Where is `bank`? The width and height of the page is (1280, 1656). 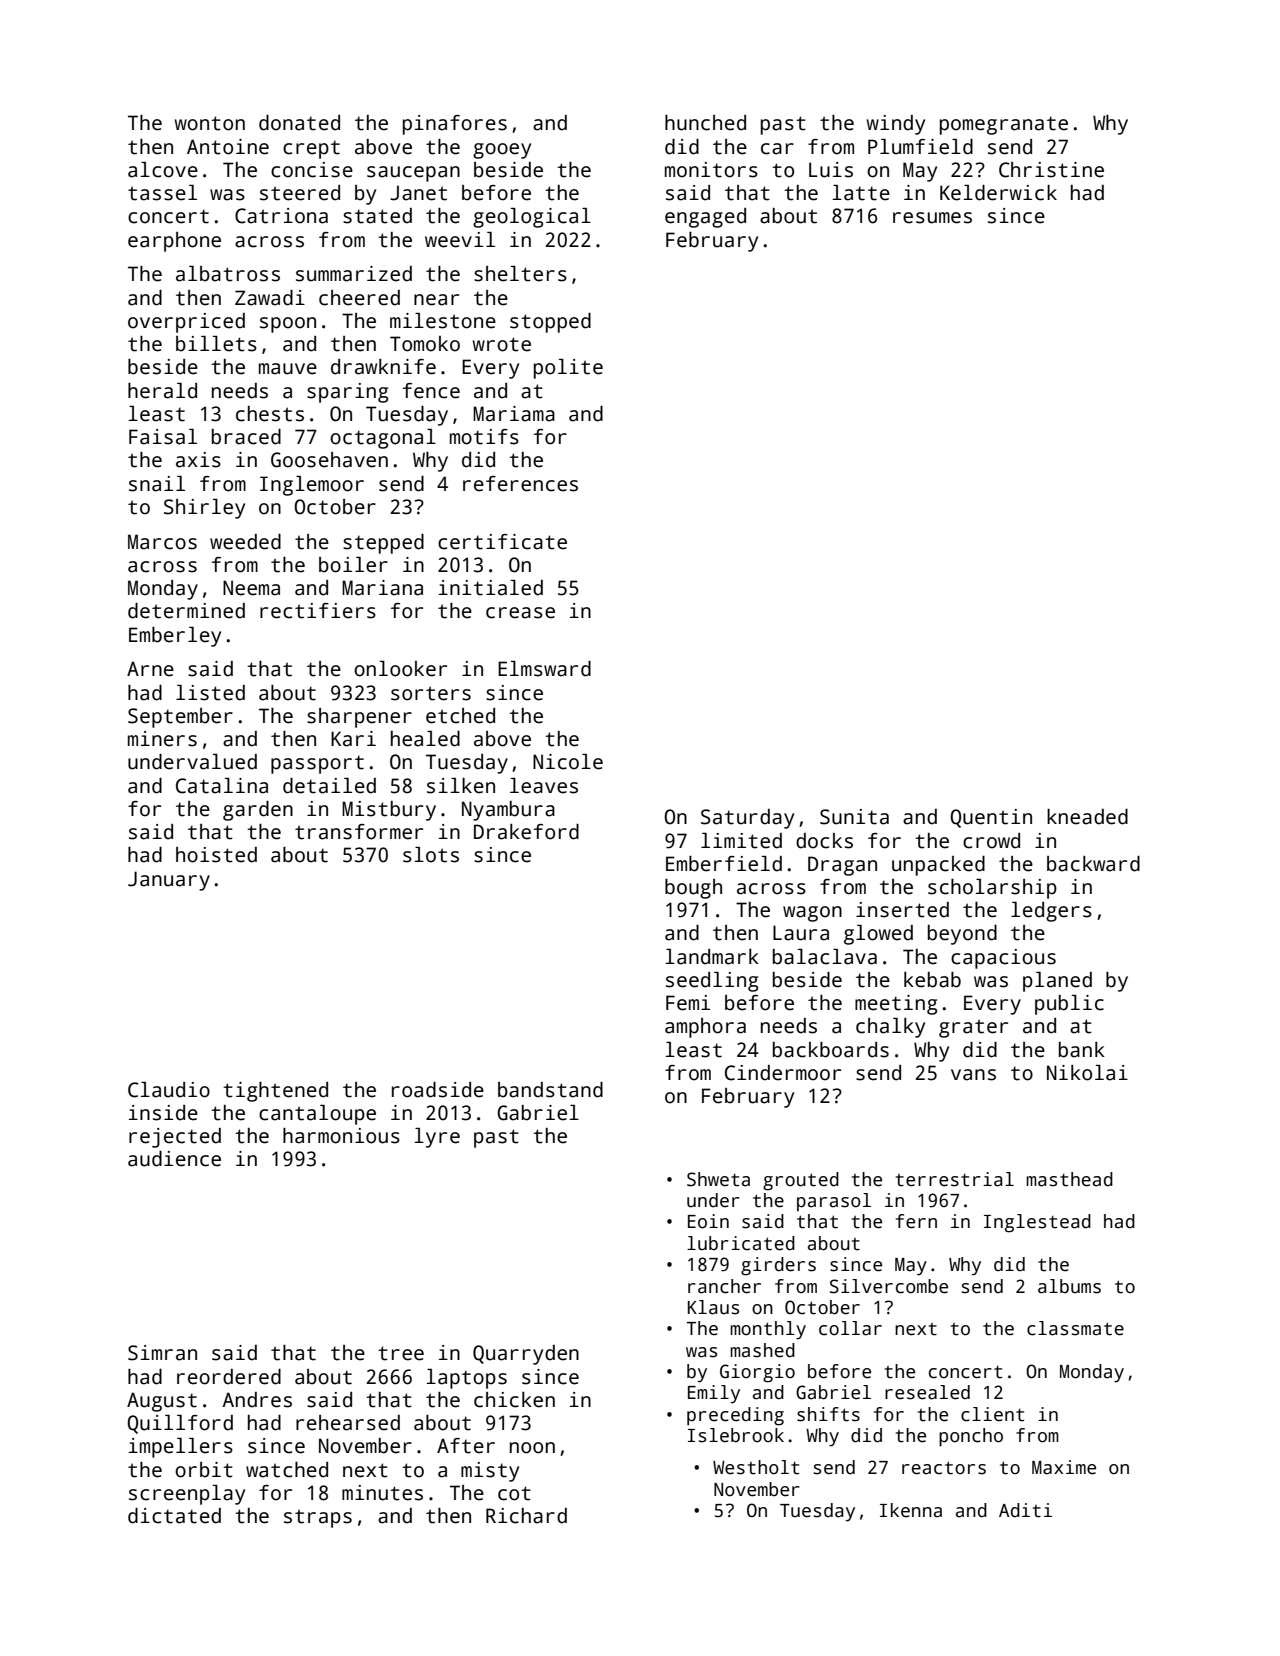
bank is located at coordinates (1082, 1050).
